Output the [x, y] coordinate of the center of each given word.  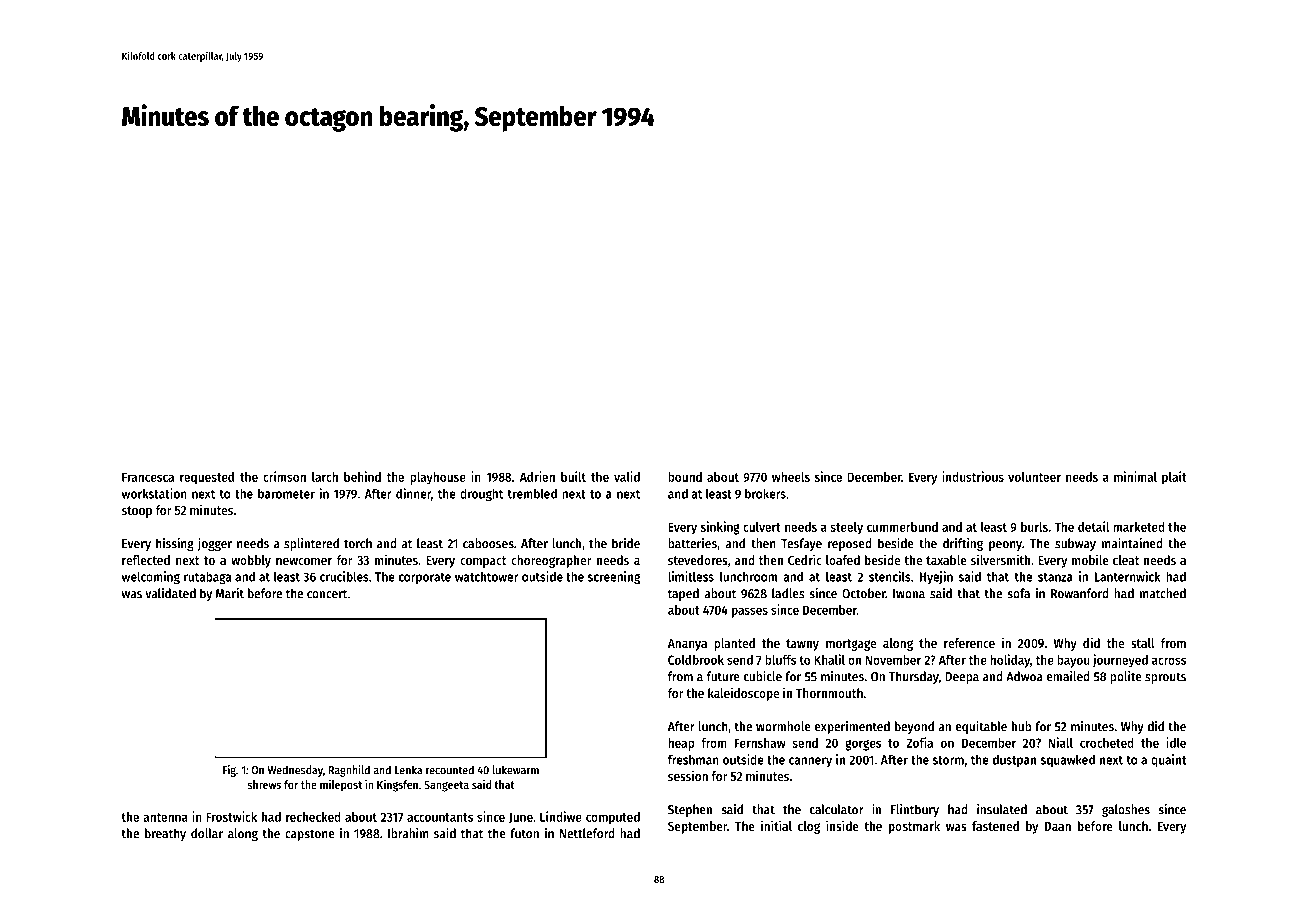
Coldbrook [696, 660]
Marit [230, 593]
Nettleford [587, 833]
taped [683, 594]
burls [1034, 527]
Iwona [909, 594]
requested [207, 478]
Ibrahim [408, 833]
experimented [852, 727]
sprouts [1165, 678]
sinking [720, 528]
